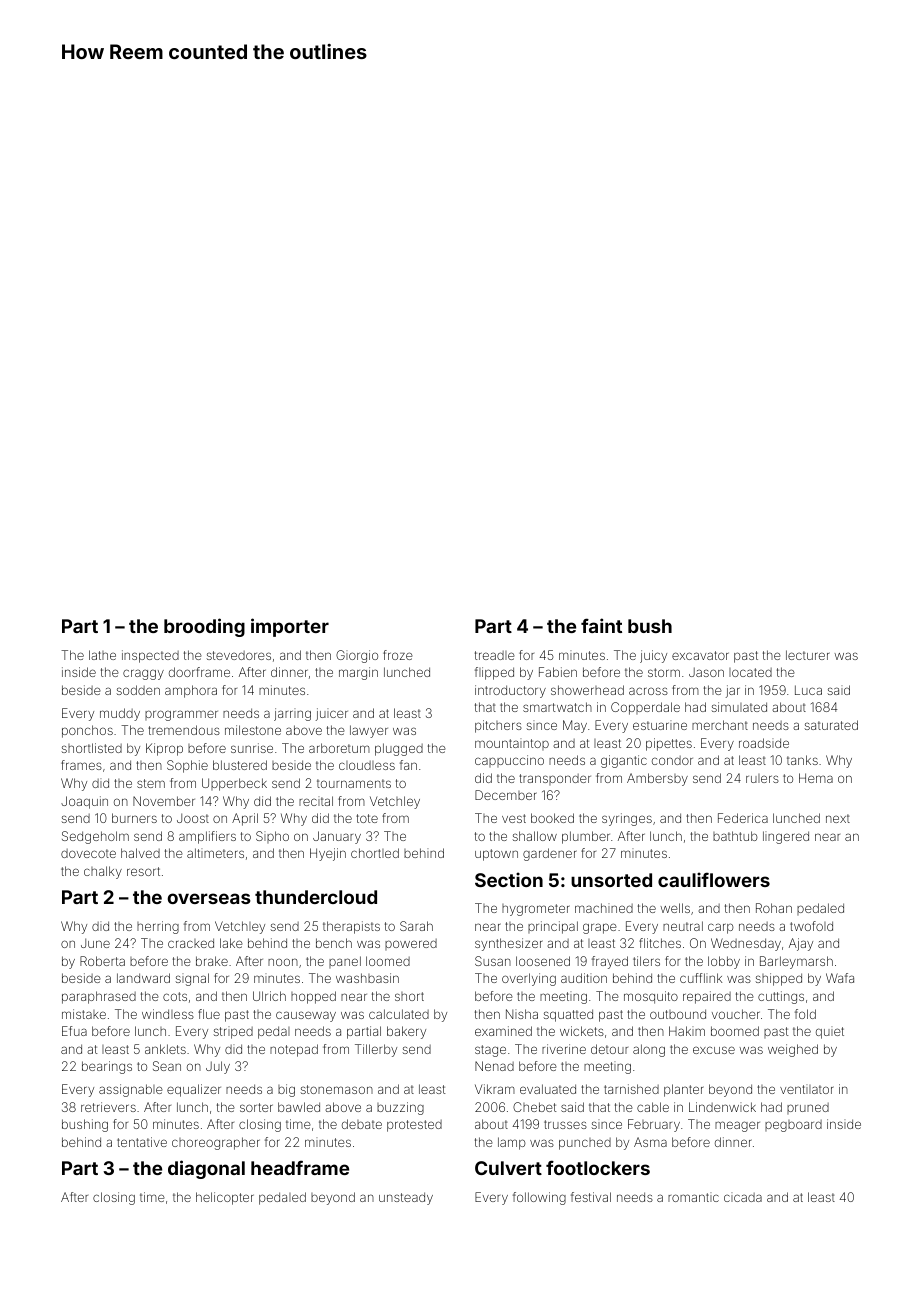 Image resolution: width=924 pixels, height=1308 pixels. Describe the element at coordinates (808, 690) in the page. I see `Luca` at that location.
